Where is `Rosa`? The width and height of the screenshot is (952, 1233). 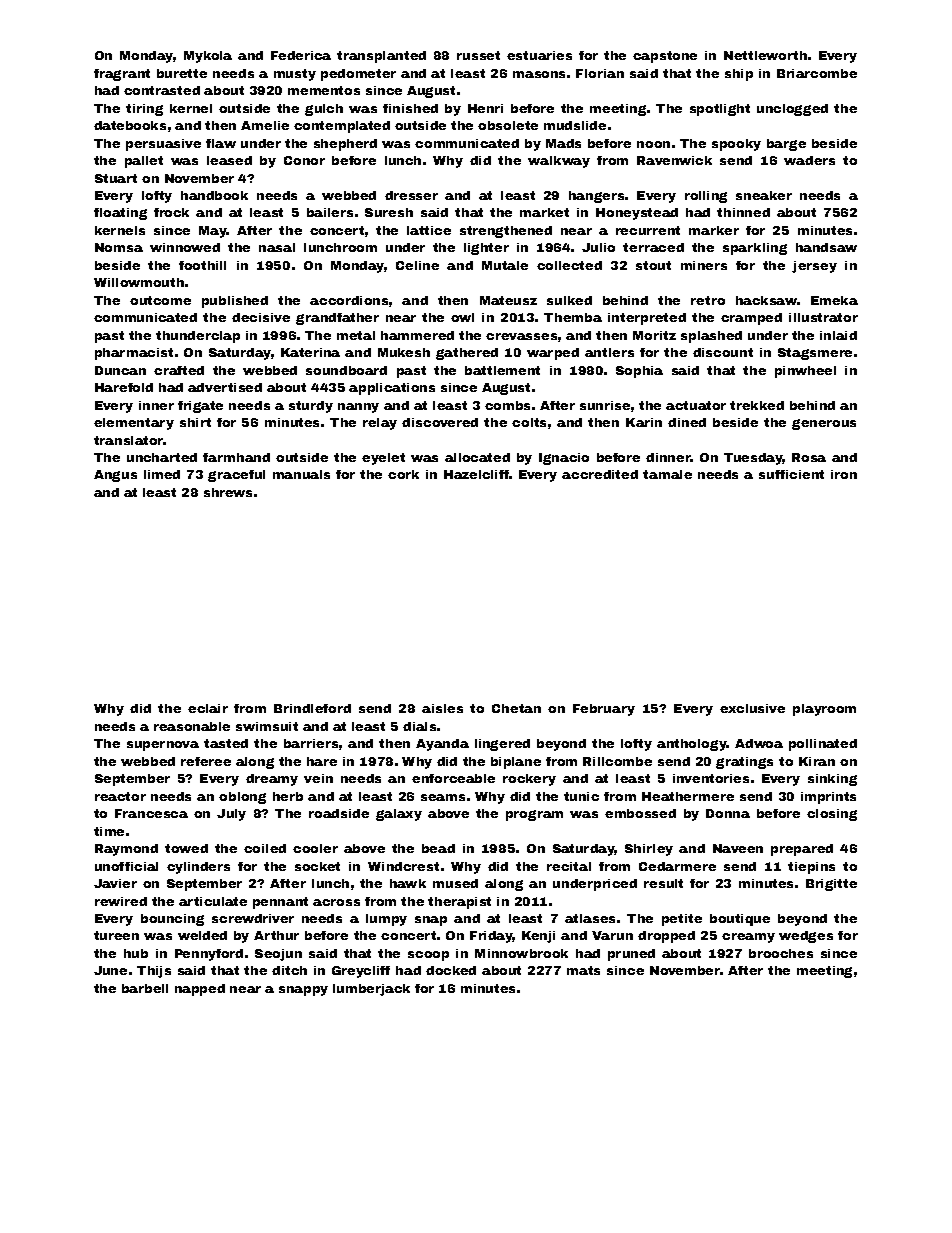 Rosa is located at coordinates (809, 457).
